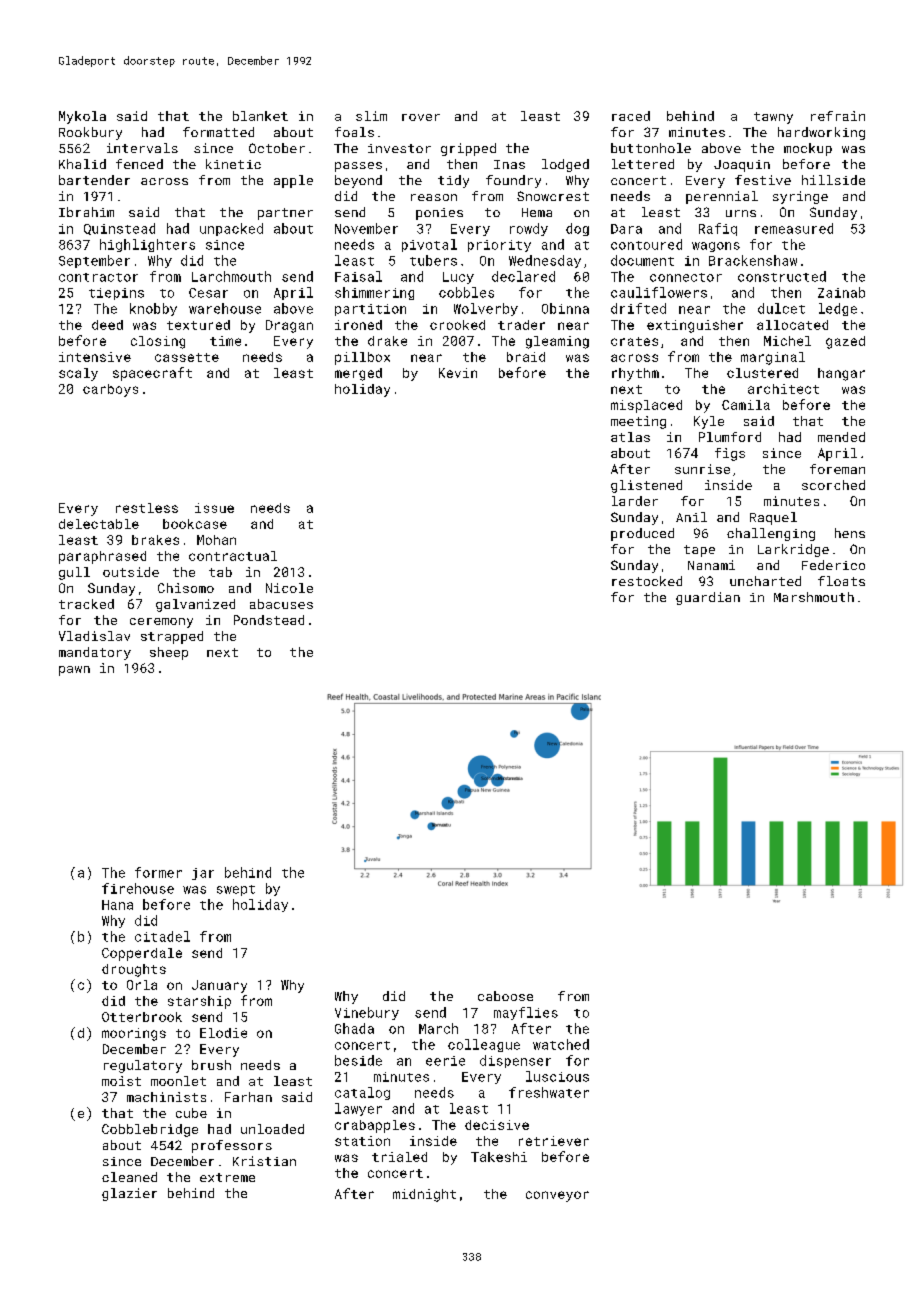  I want to click on jar, so click(203, 874).
